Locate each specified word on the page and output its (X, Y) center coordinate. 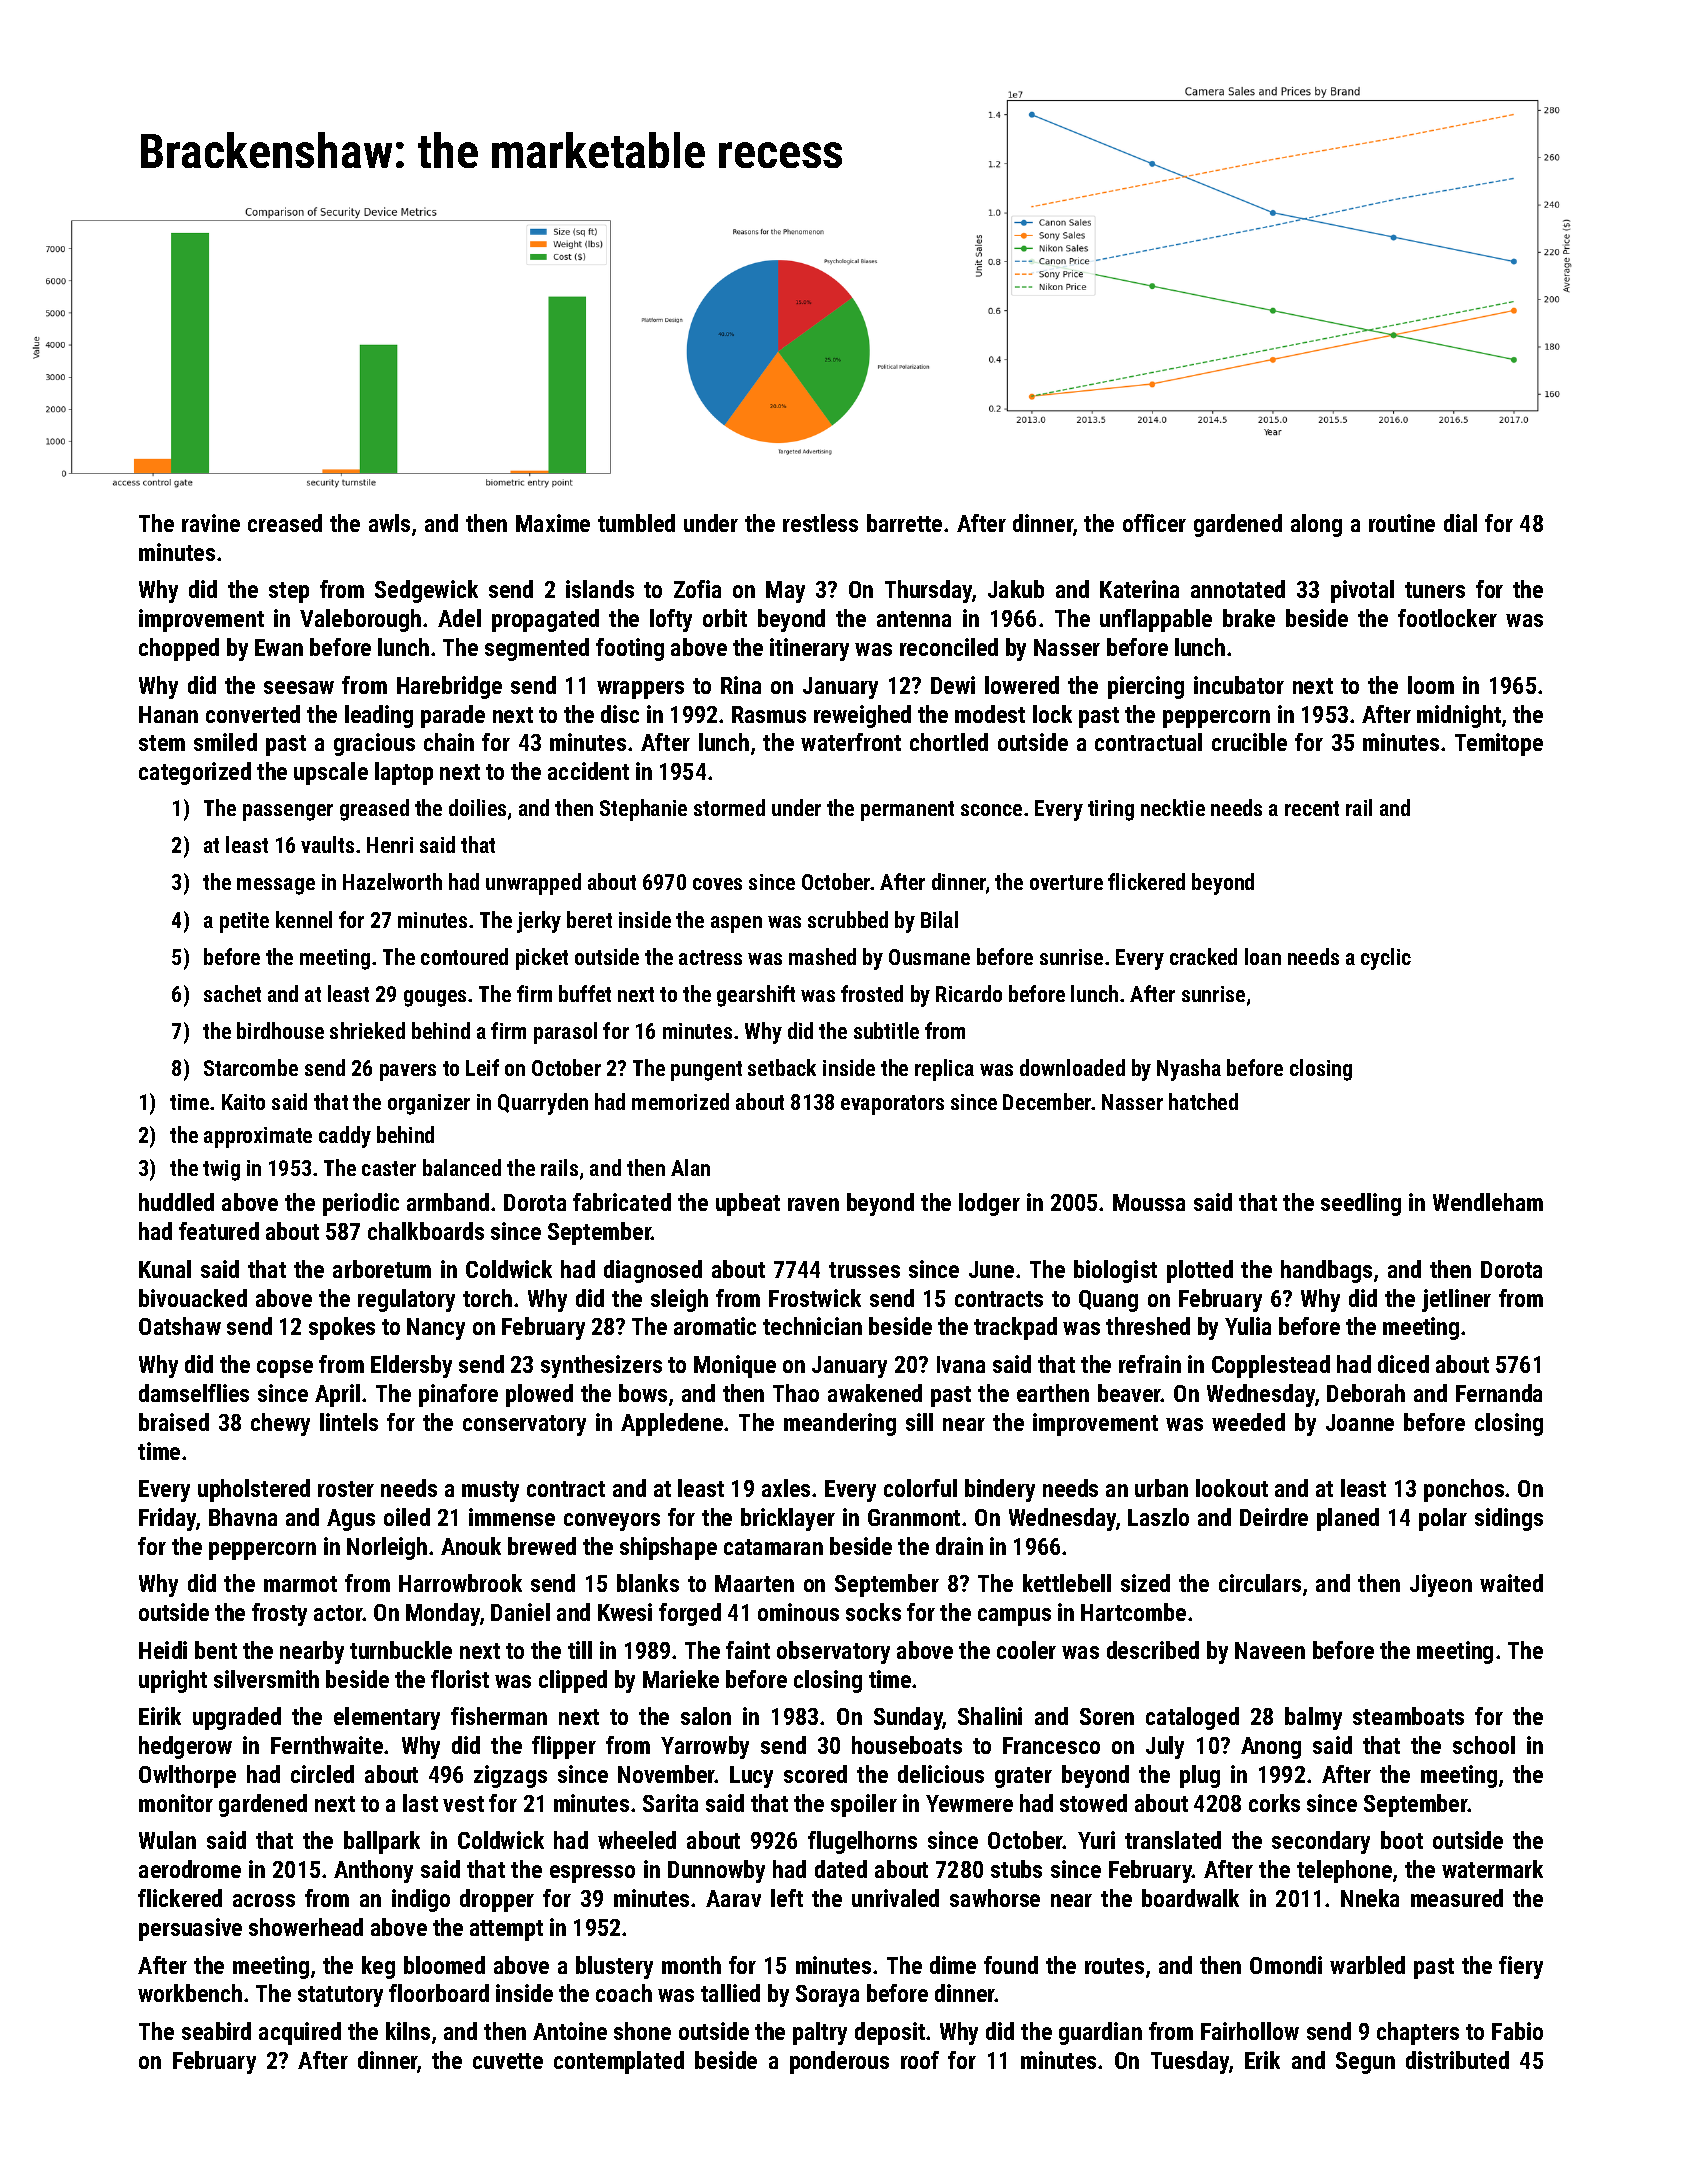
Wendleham (1488, 1202)
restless (820, 523)
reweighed (862, 716)
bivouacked (193, 1298)
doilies (477, 807)
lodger (989, 1204)
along (1316, 525)
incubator (1239, 685)
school (1484, 1745)
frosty (279, 1614)
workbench (190, 1993)
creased (285, 523)
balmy (1313, 1718)
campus (1014, 1617)
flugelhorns (862, 1842)
